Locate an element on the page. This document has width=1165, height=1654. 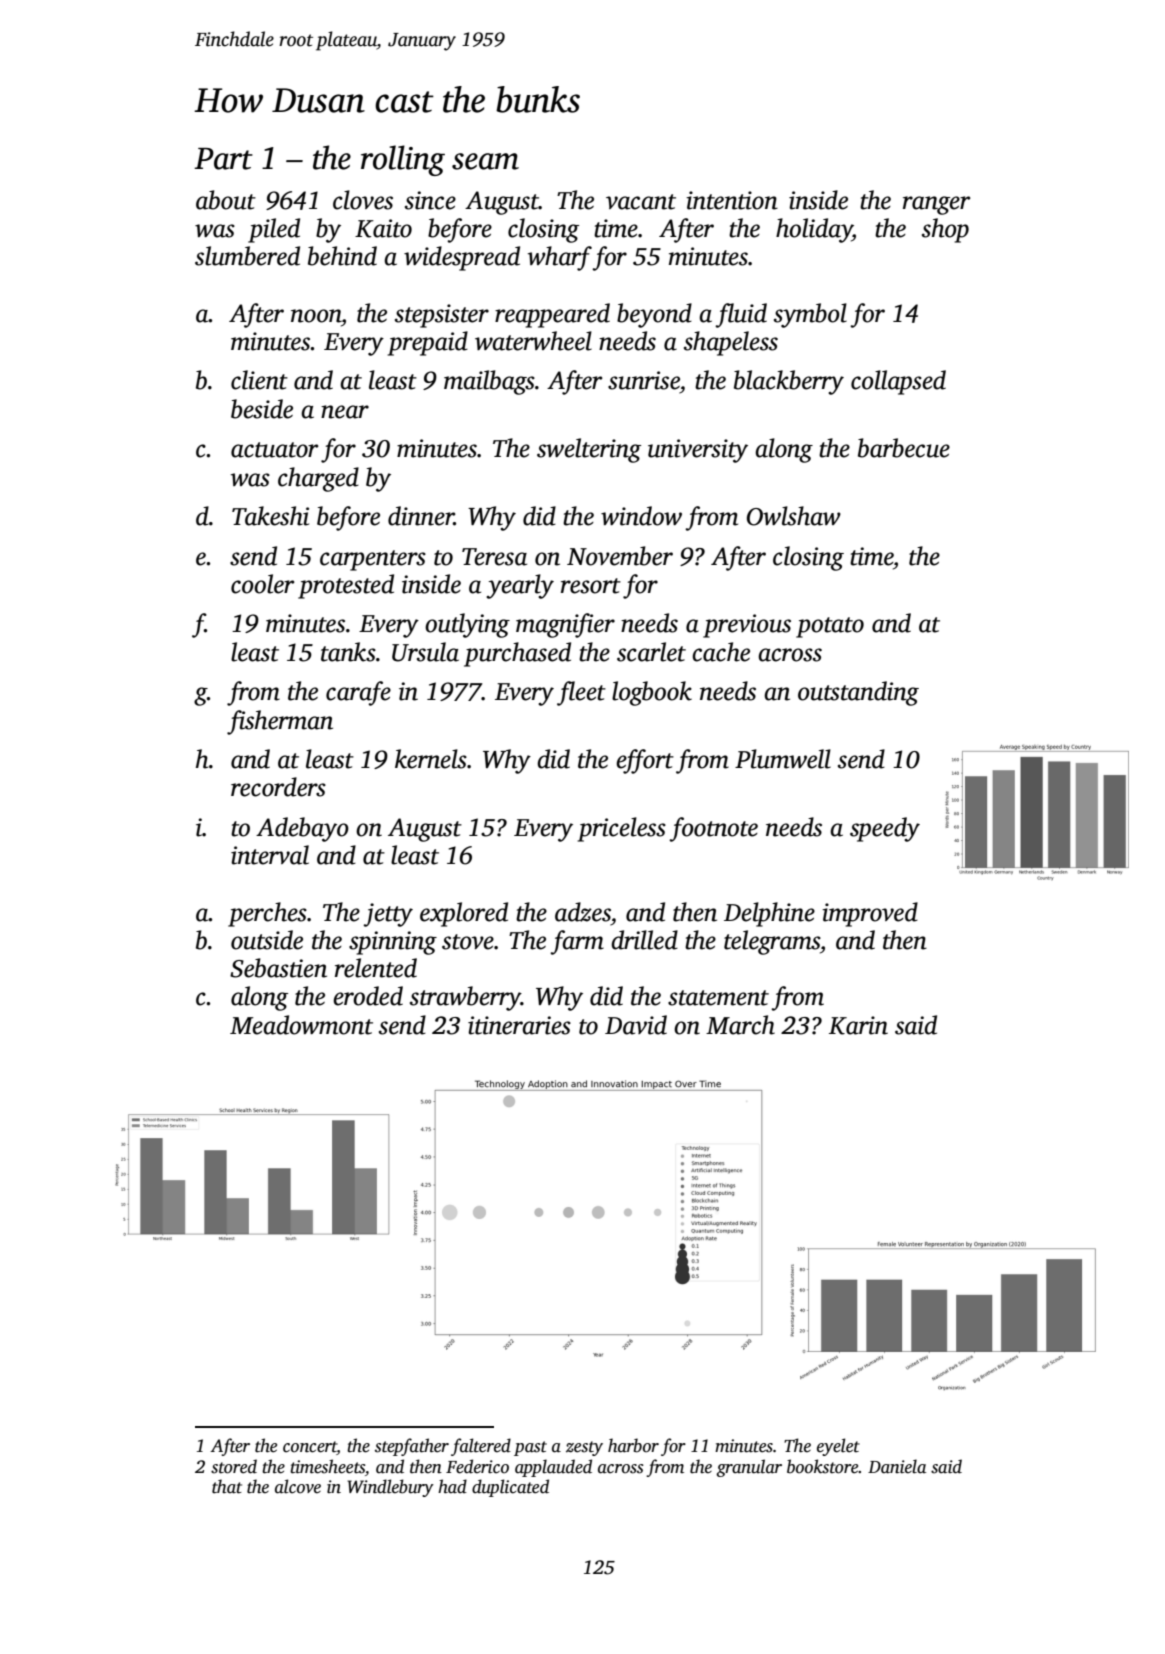
fisherman is located at coordinates (280, 722).
